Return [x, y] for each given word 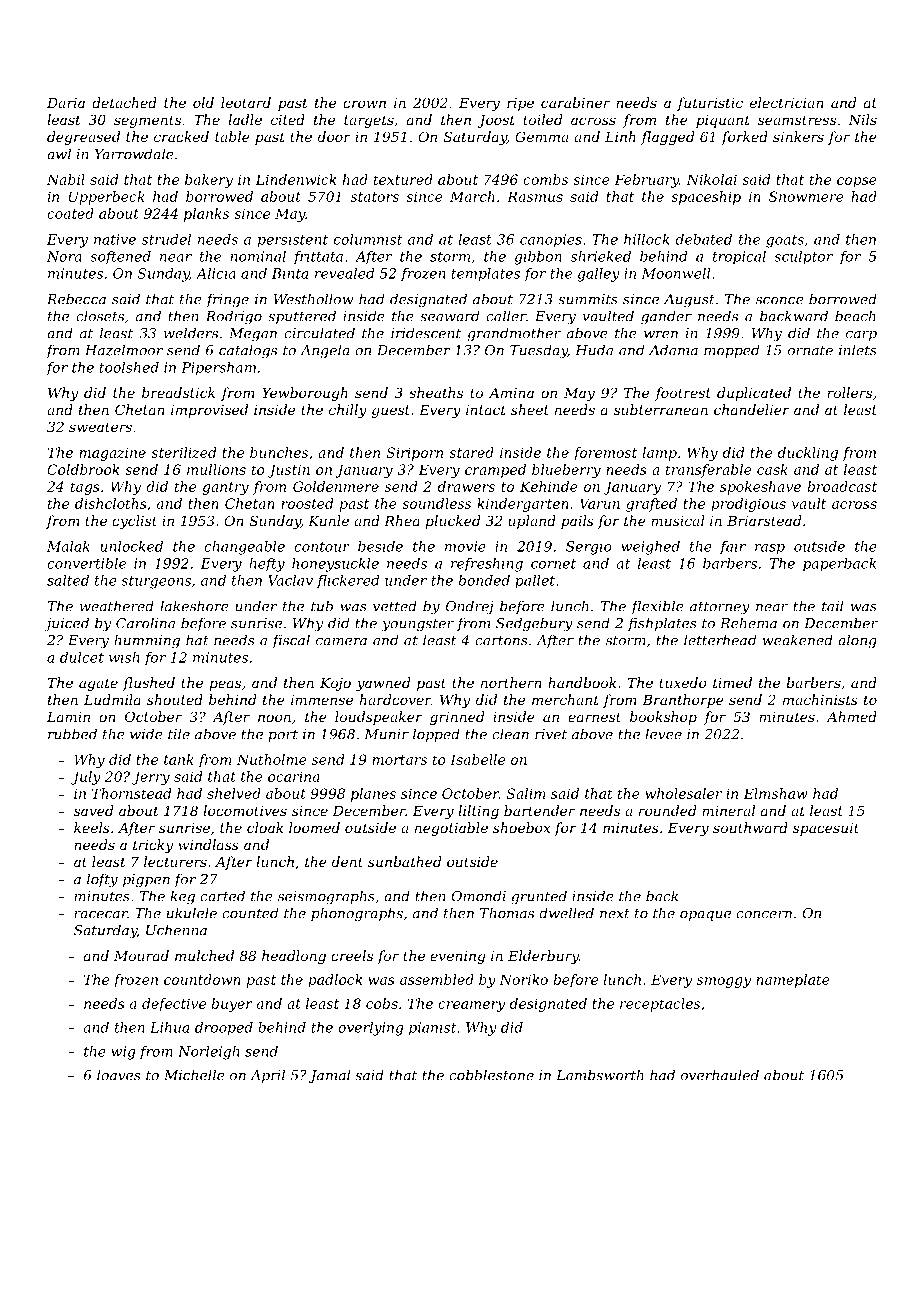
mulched [204, 955]
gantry [225, 488]
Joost [496, 121]
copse [857, 182]
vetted [395, 606]
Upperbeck [107, 198]
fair [733, 548]
